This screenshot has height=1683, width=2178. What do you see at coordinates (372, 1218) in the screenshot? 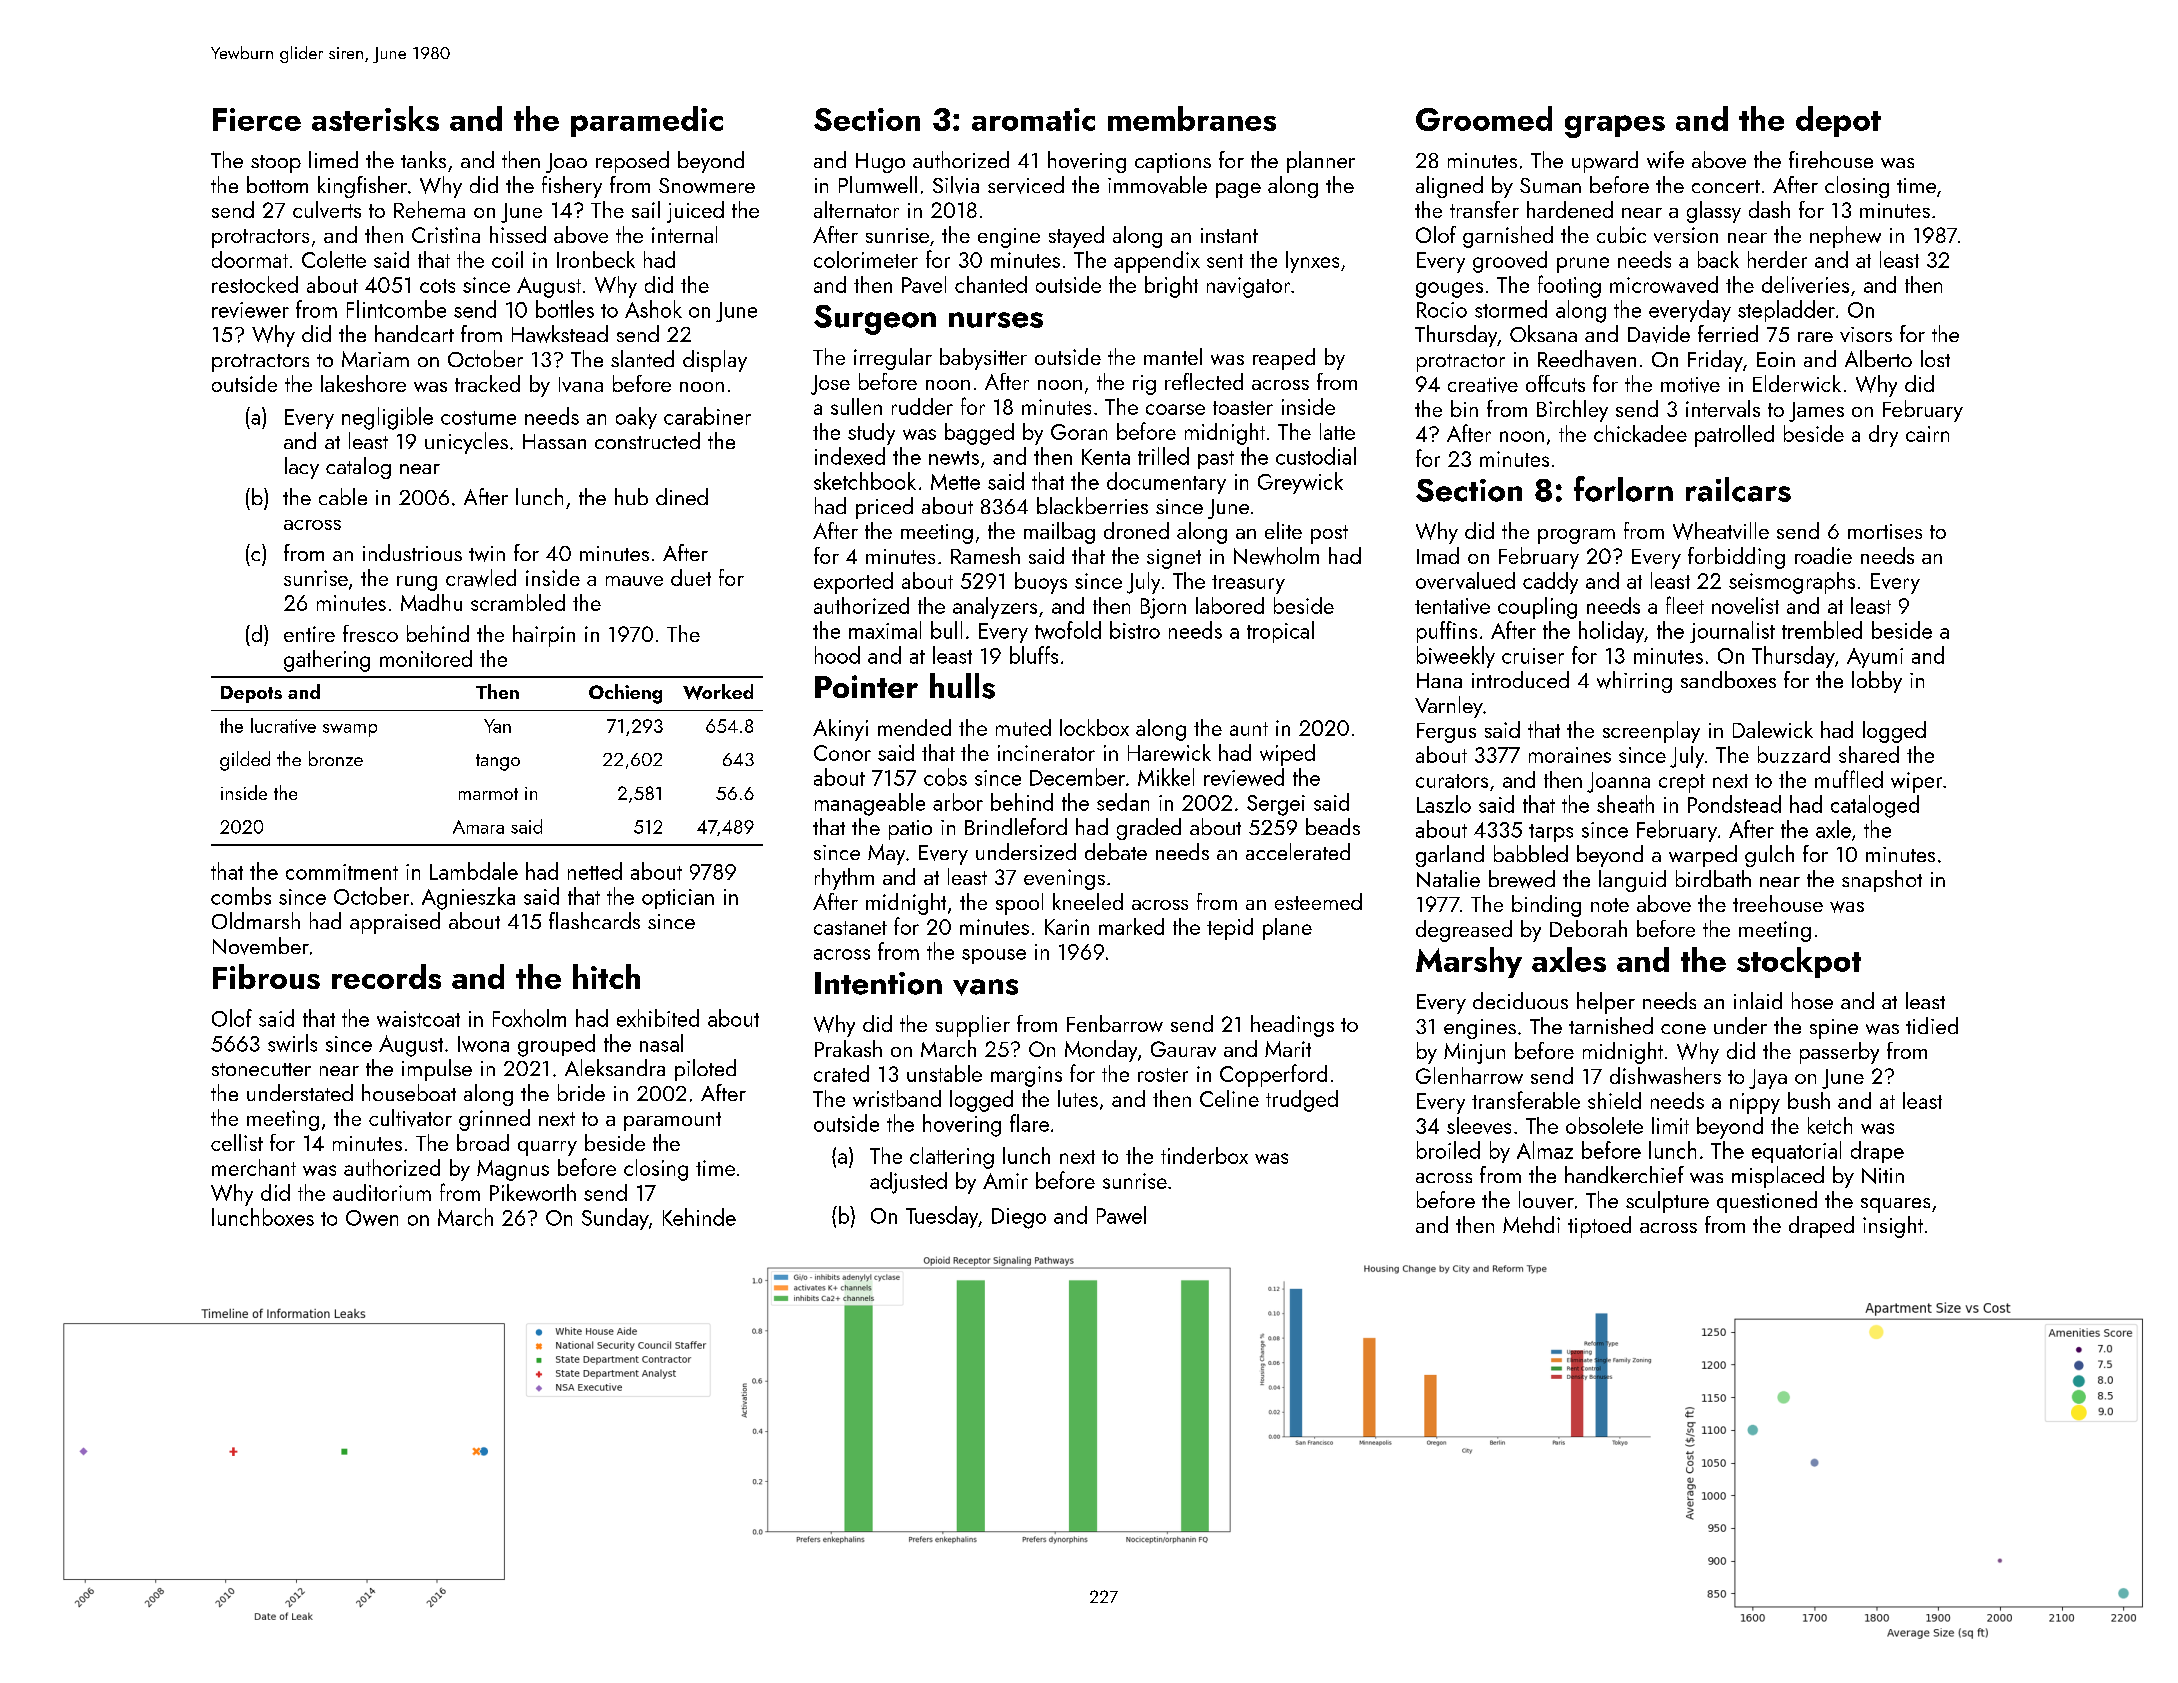
I see `Owen` at bounding box center [372, 1218].
